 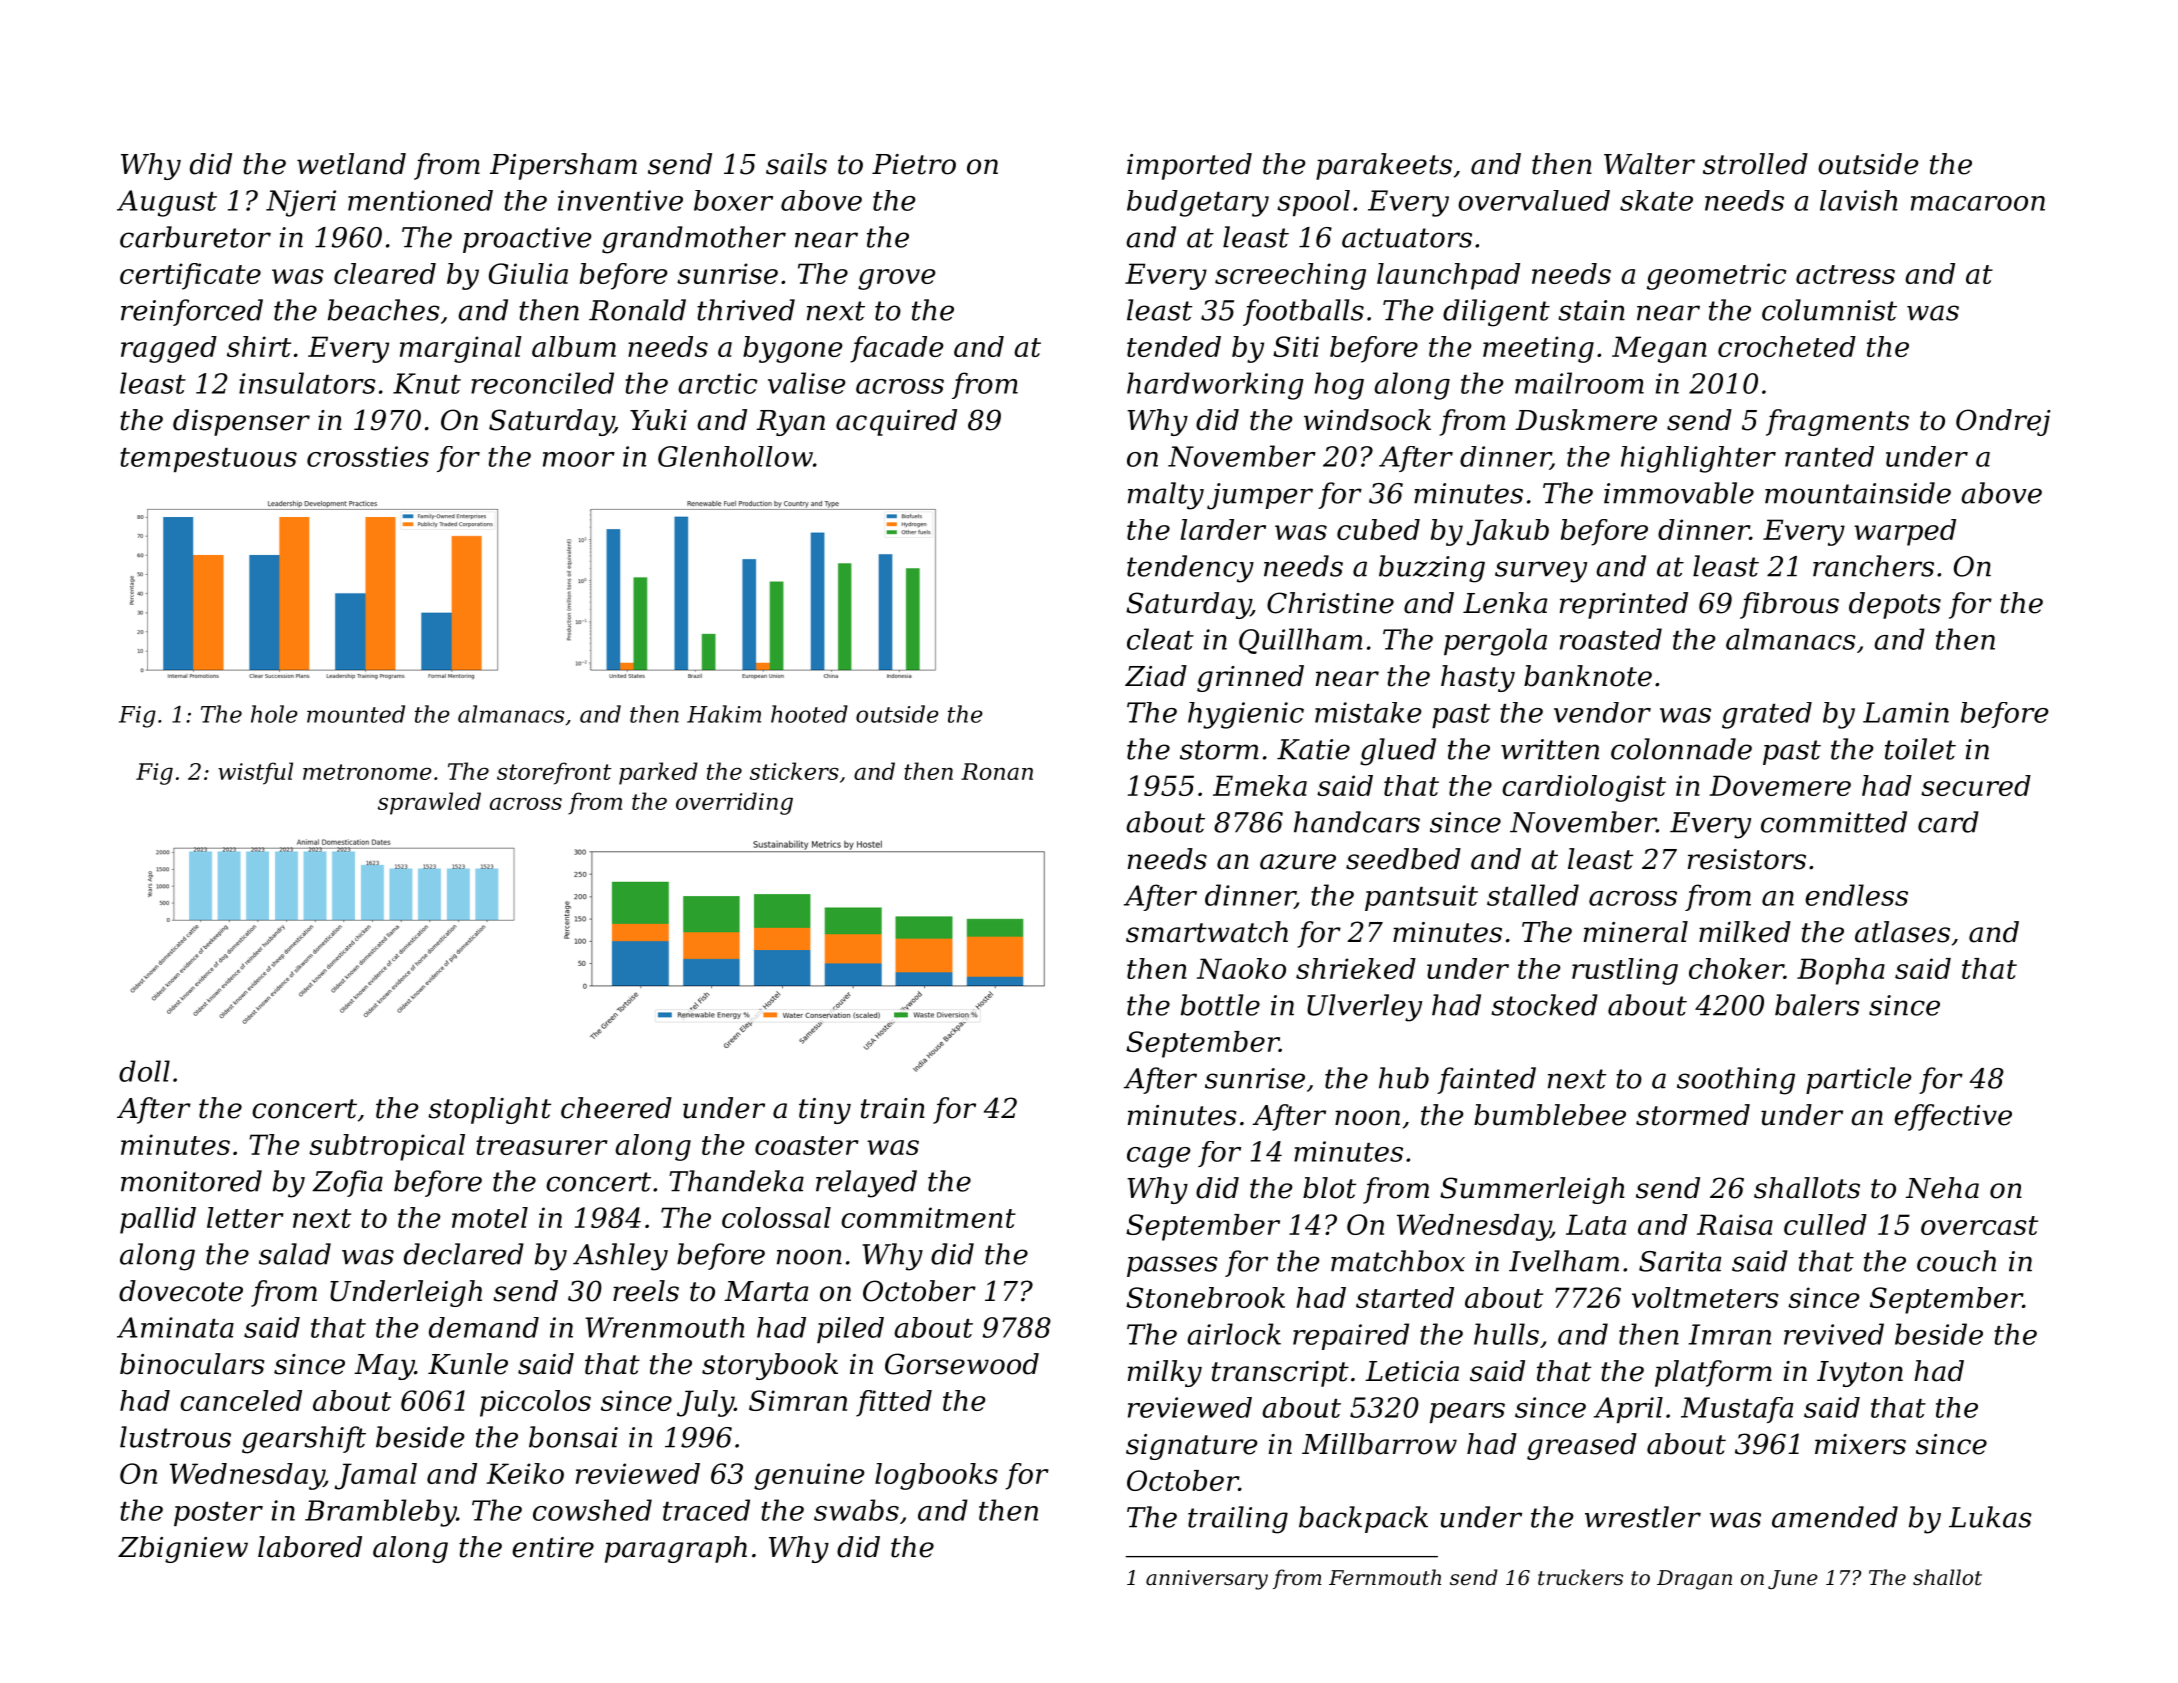 What do you see at coordinates (535, 1403) in the document?
I see `piccolos` at bounding box center [535, 1403].
